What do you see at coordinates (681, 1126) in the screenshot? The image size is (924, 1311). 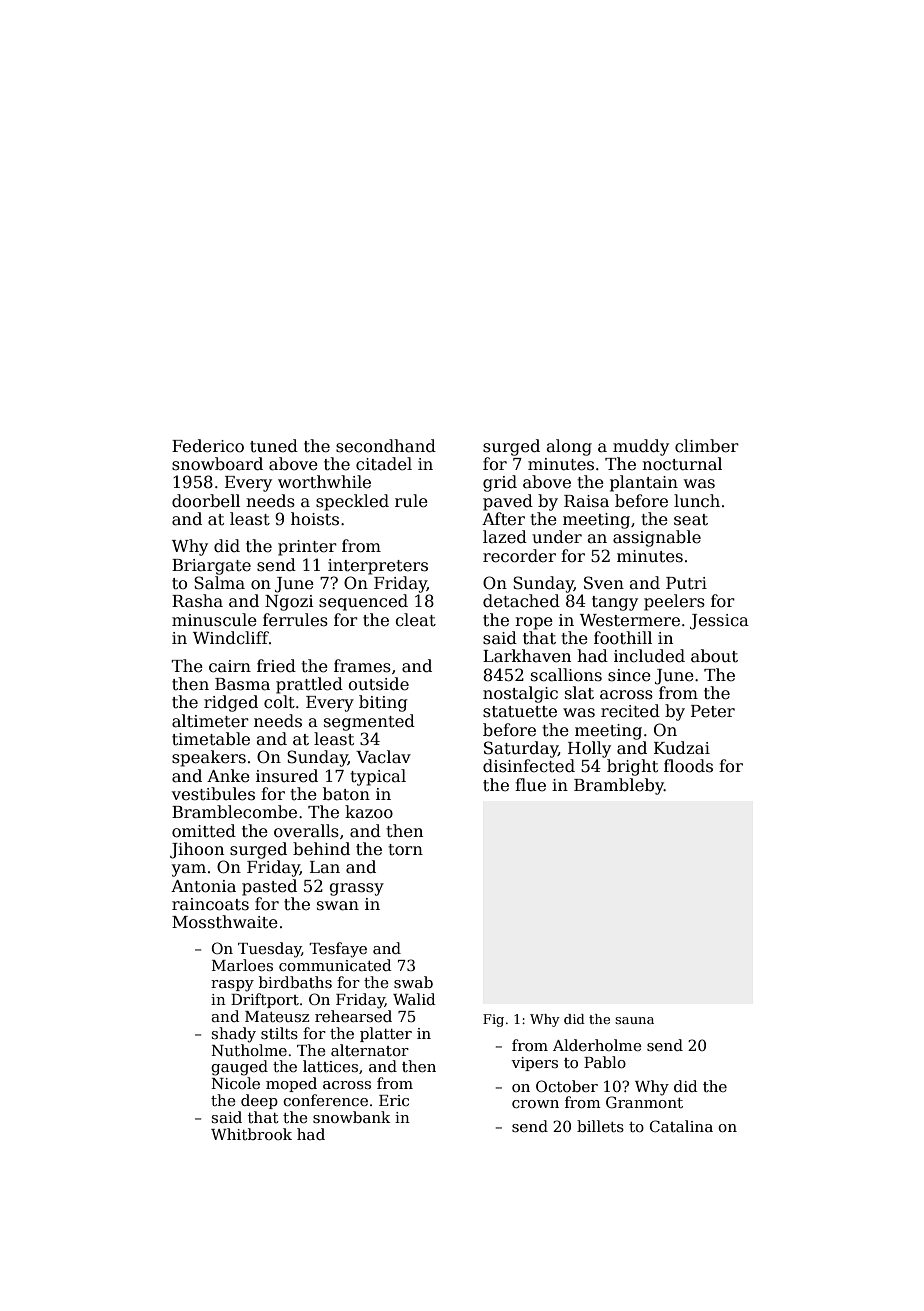 I see `Catalina` at bounding box center [681, 1126].
